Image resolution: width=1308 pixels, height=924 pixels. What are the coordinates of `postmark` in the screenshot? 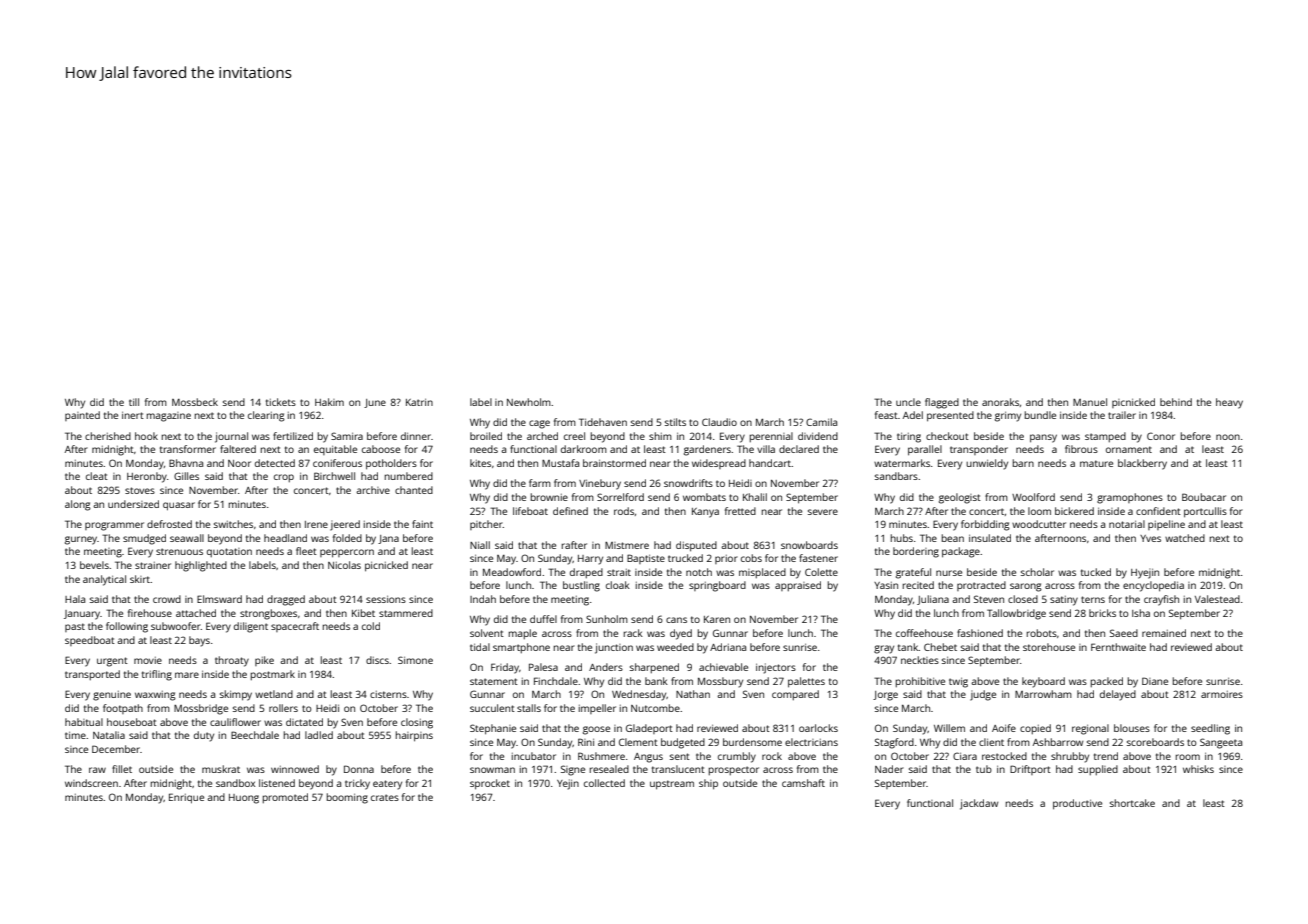 It's located at (273, 675).
